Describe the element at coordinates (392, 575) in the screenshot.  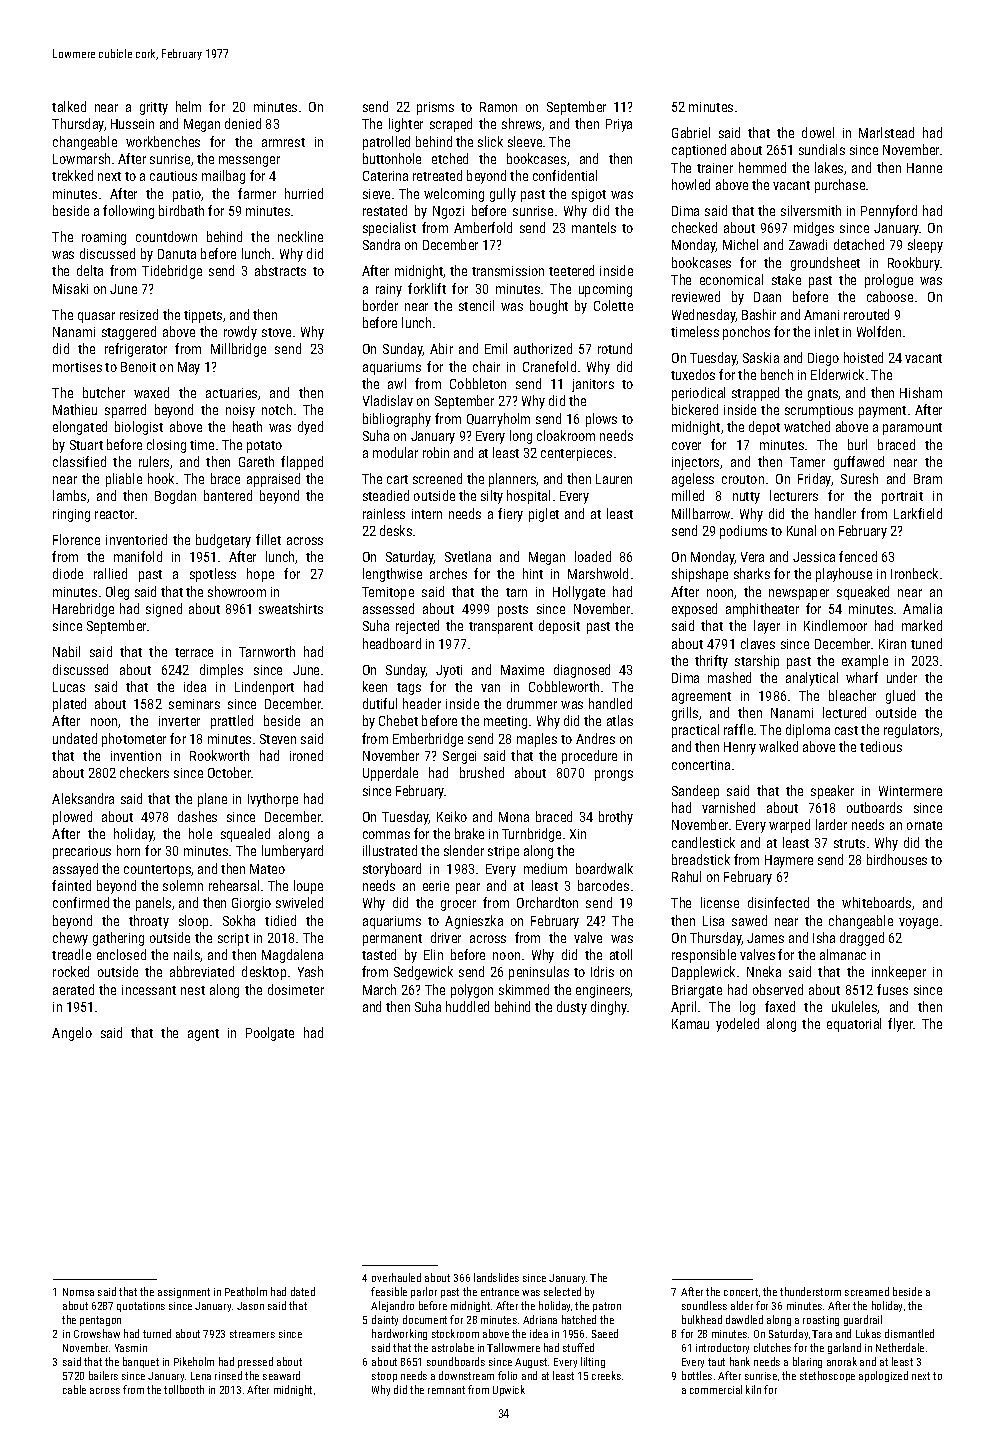
I see `lengthwise` at that location.
